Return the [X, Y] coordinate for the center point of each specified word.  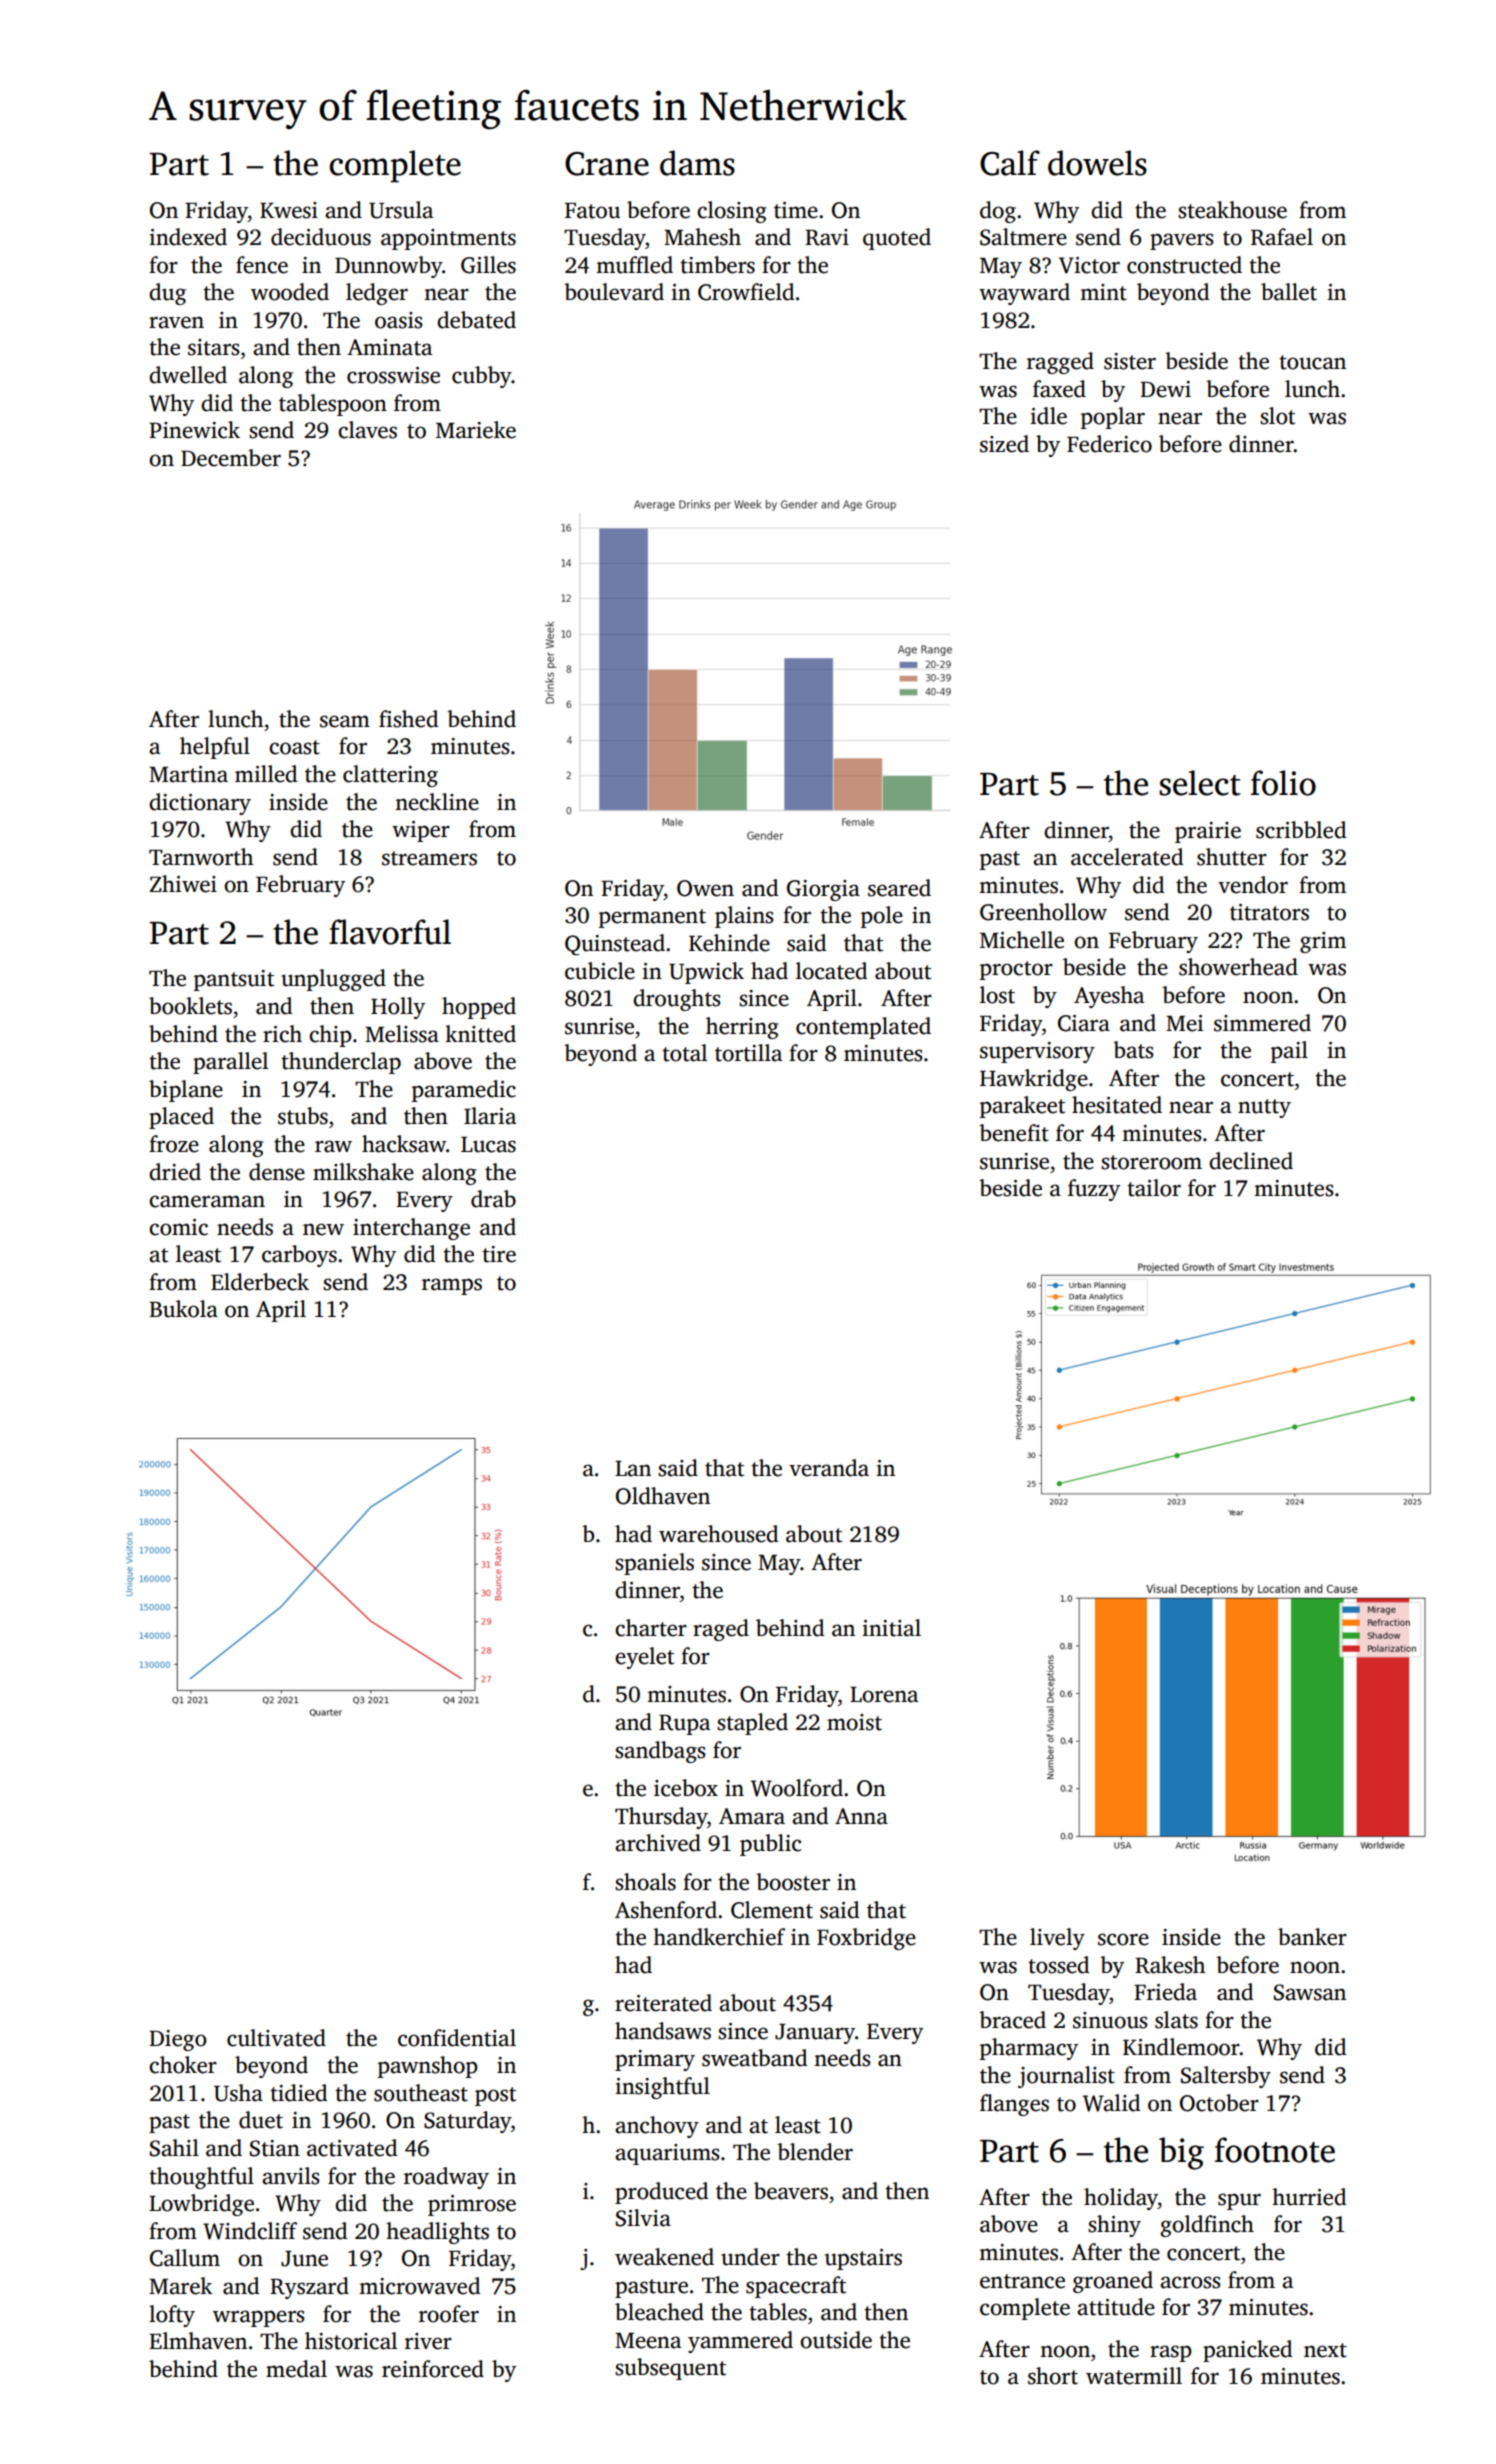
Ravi [827, 237]
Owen [705, 888]
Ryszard [309, 2288]
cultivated [276, 2038]
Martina [188, 774]
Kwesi [289, 210]
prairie [1208, 832]
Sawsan [1310, 1992]
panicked [1248, 2351]
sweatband [755, 2058]
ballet [1289, 292]
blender [815, 2152]
